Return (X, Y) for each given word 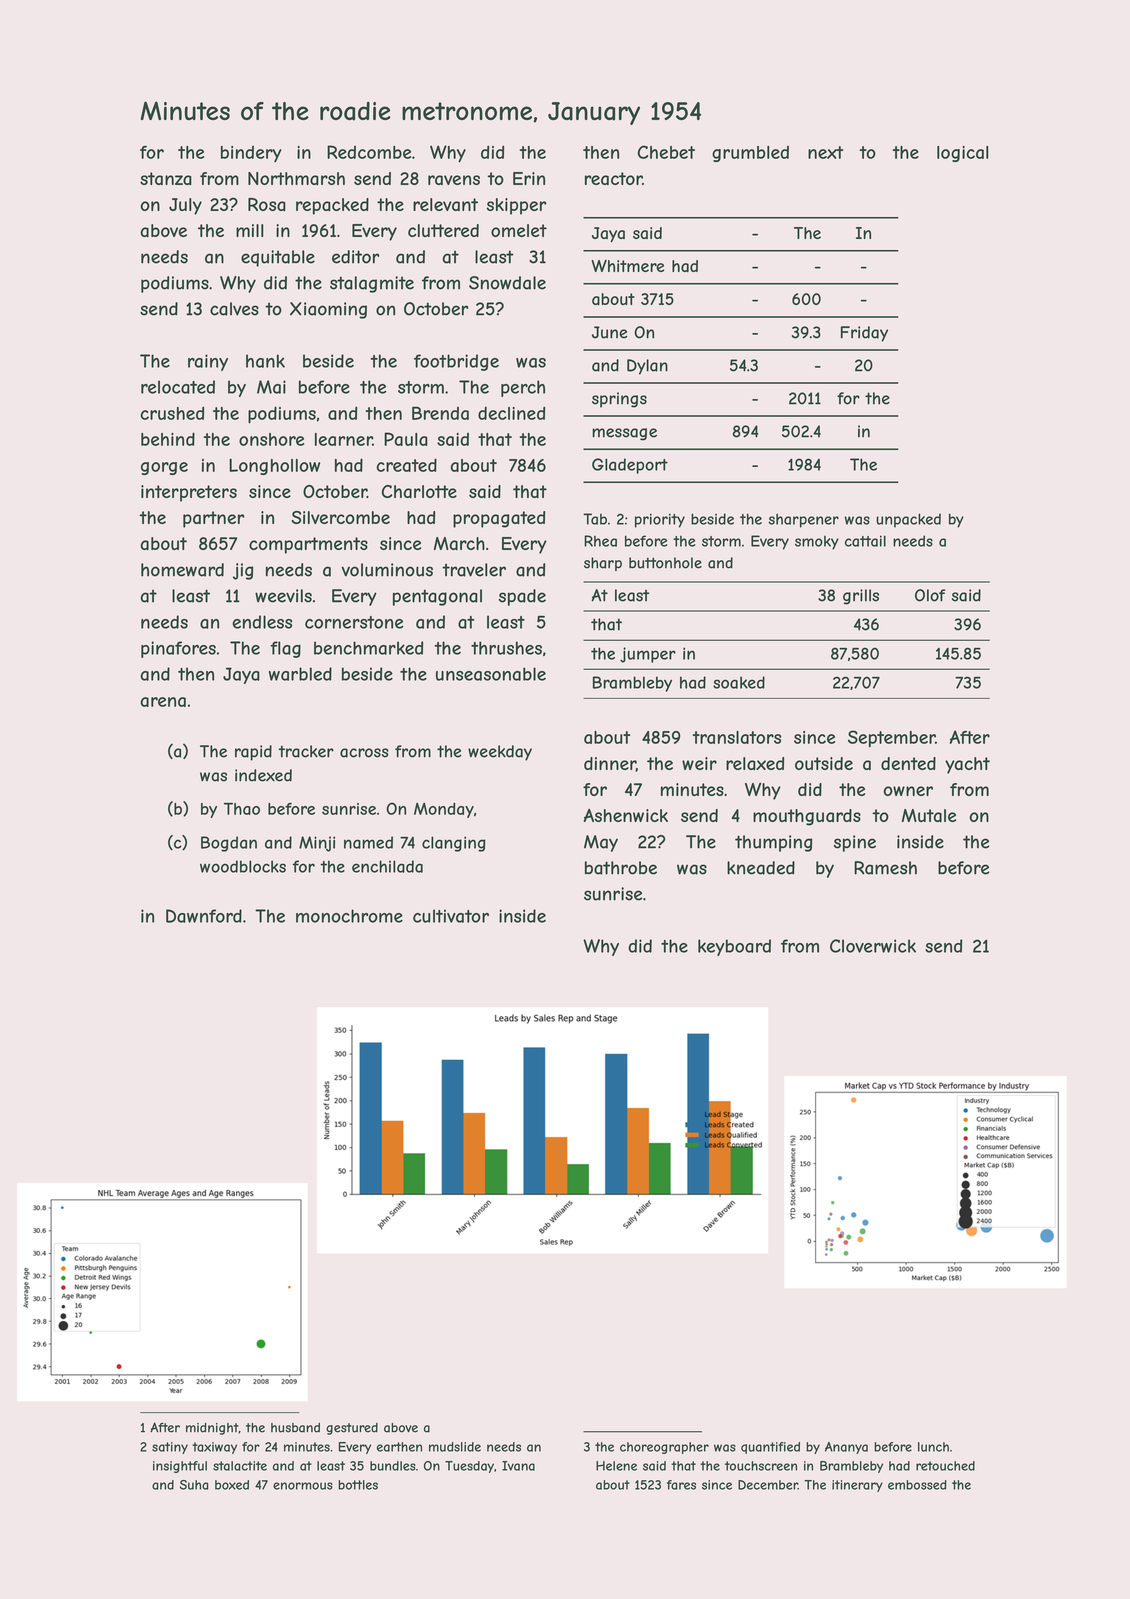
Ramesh (885, 868)
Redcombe (369, 152)
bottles (358, 1485)
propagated (499, 519)
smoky (817, 543)
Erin (529, 178)
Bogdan (229, 844)
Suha (194, 1485)
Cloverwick (873, 946)
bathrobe (621, 868)
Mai (271, 387)
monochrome (349, 916)
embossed (917, 1485)
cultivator (451, 916)
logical (962, 154)
